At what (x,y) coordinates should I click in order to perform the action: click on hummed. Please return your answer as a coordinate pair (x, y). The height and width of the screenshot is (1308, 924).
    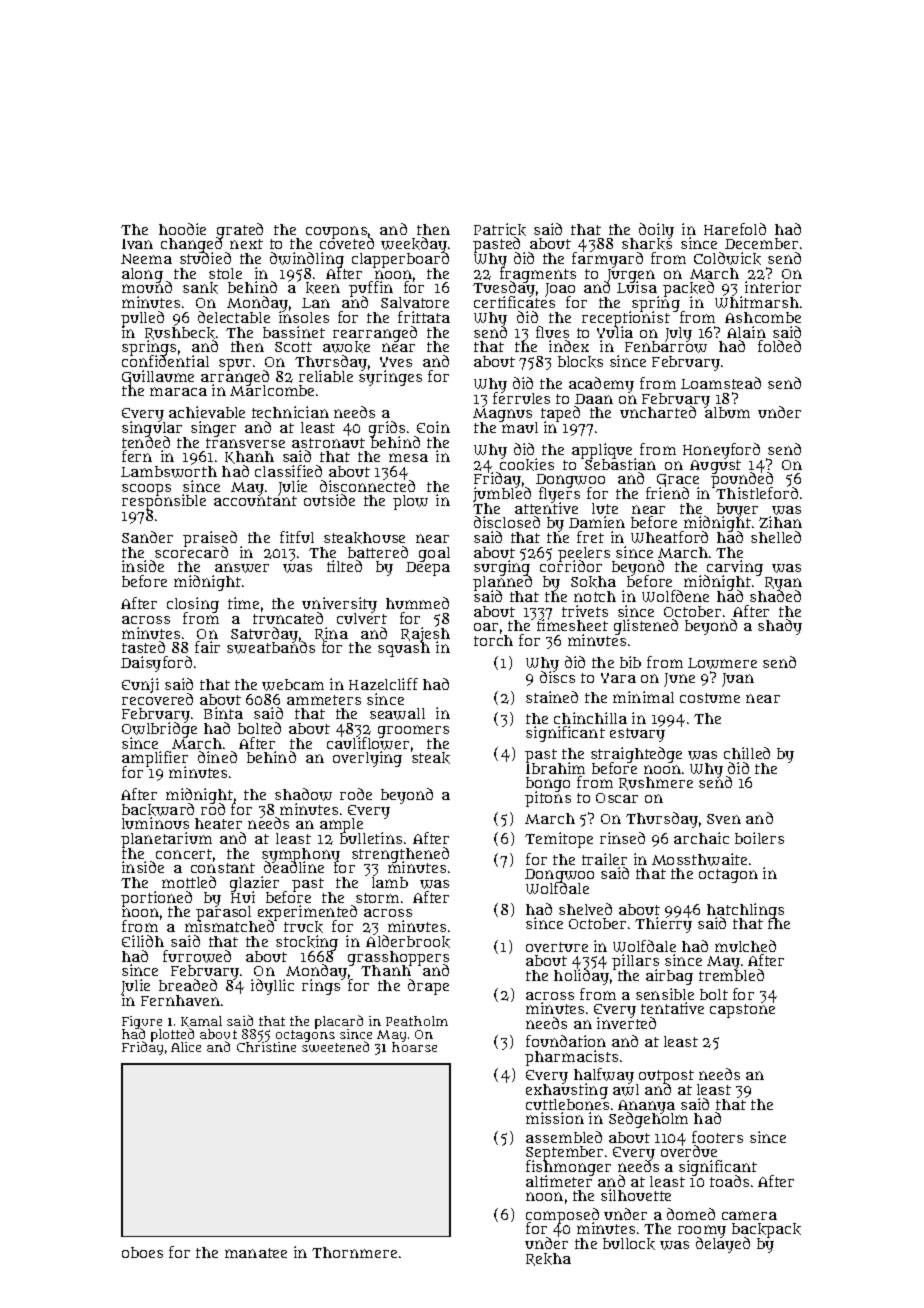
    Looking at the image, I should click on (417, 603).
